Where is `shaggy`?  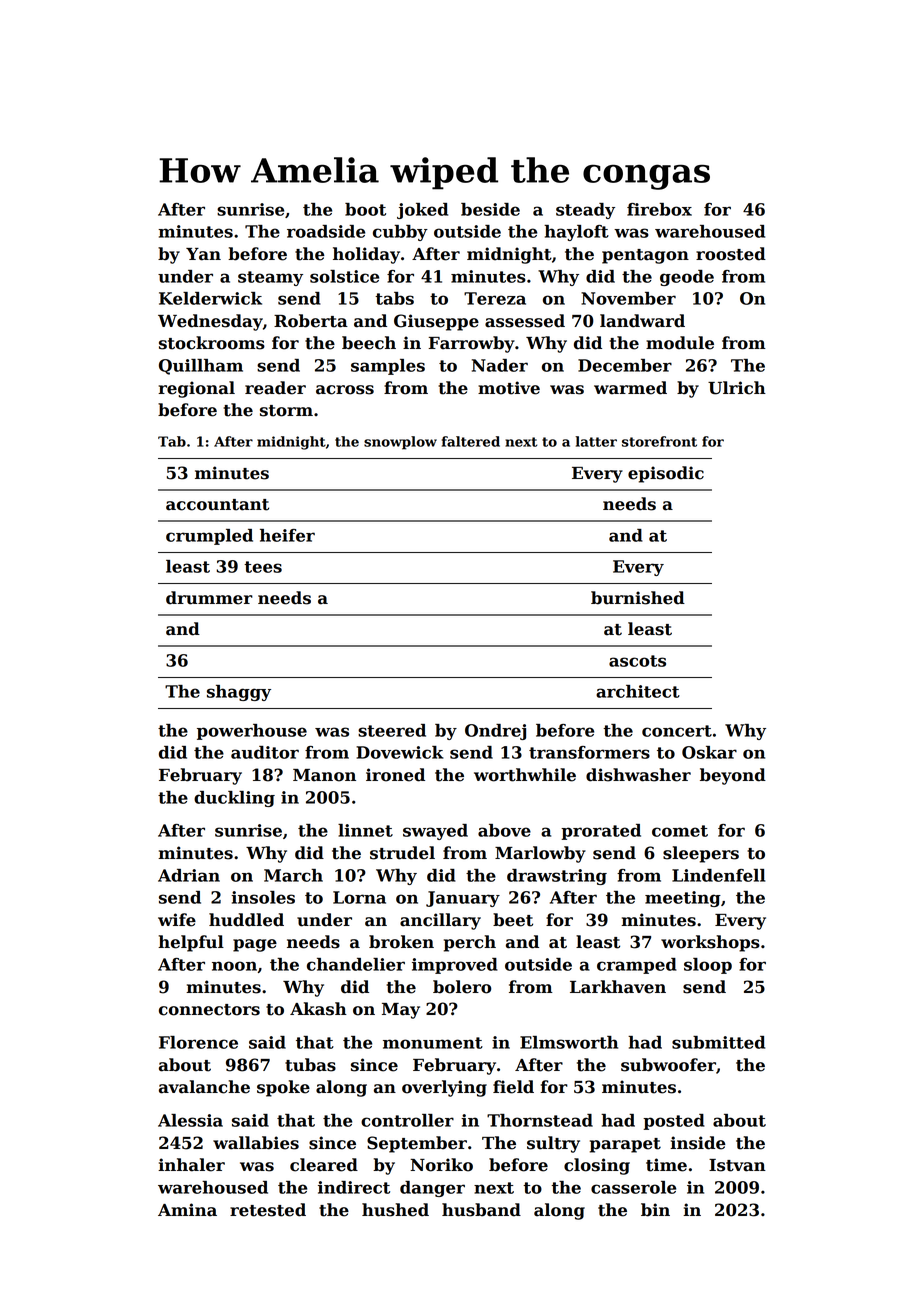 shaggy is located at coordinates (239, 693).
